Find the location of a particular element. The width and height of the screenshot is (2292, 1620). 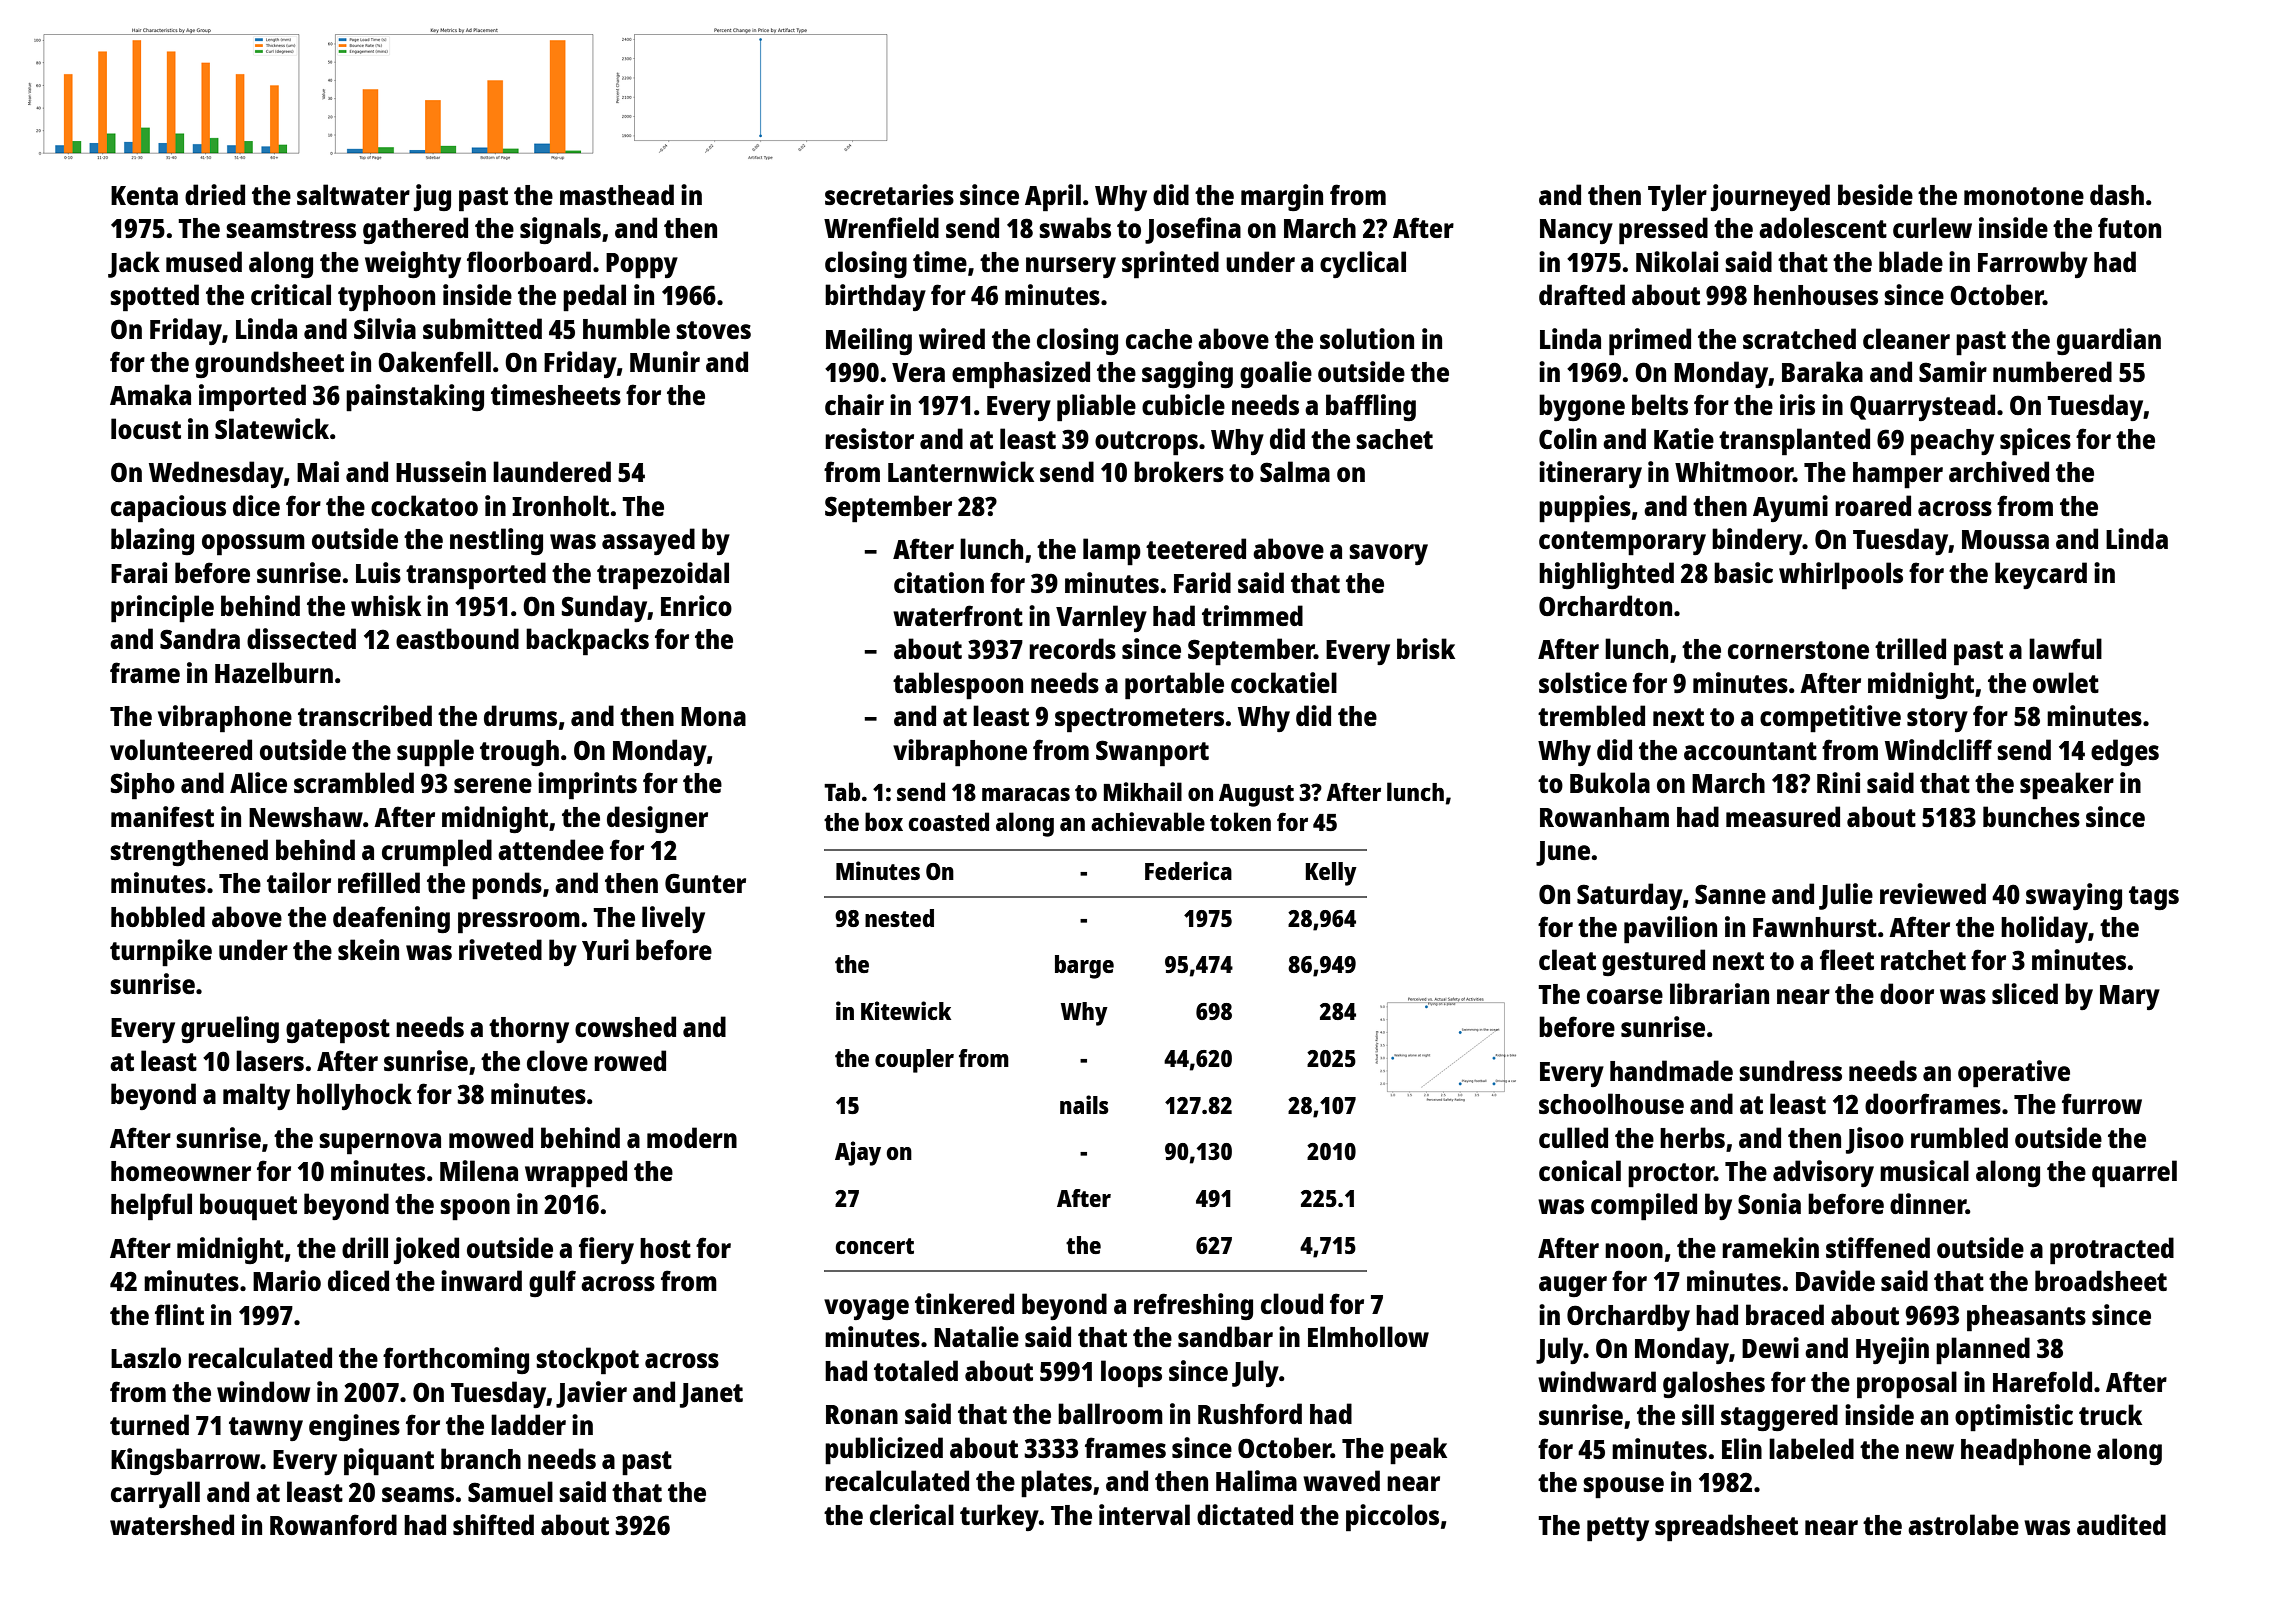

Kenta is located at coordinates (144, 195).
